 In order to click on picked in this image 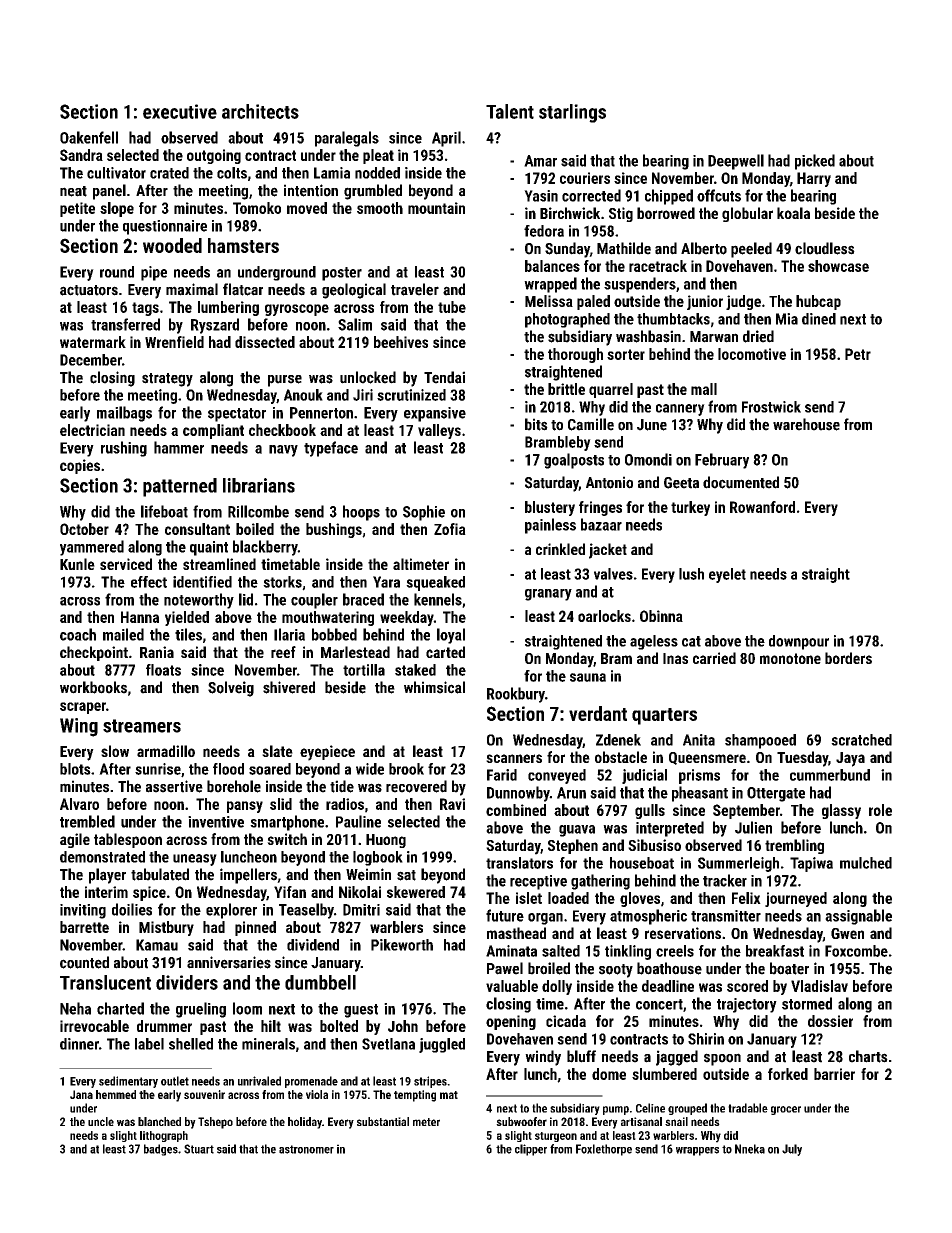, I will do `click(815, 162)`.
